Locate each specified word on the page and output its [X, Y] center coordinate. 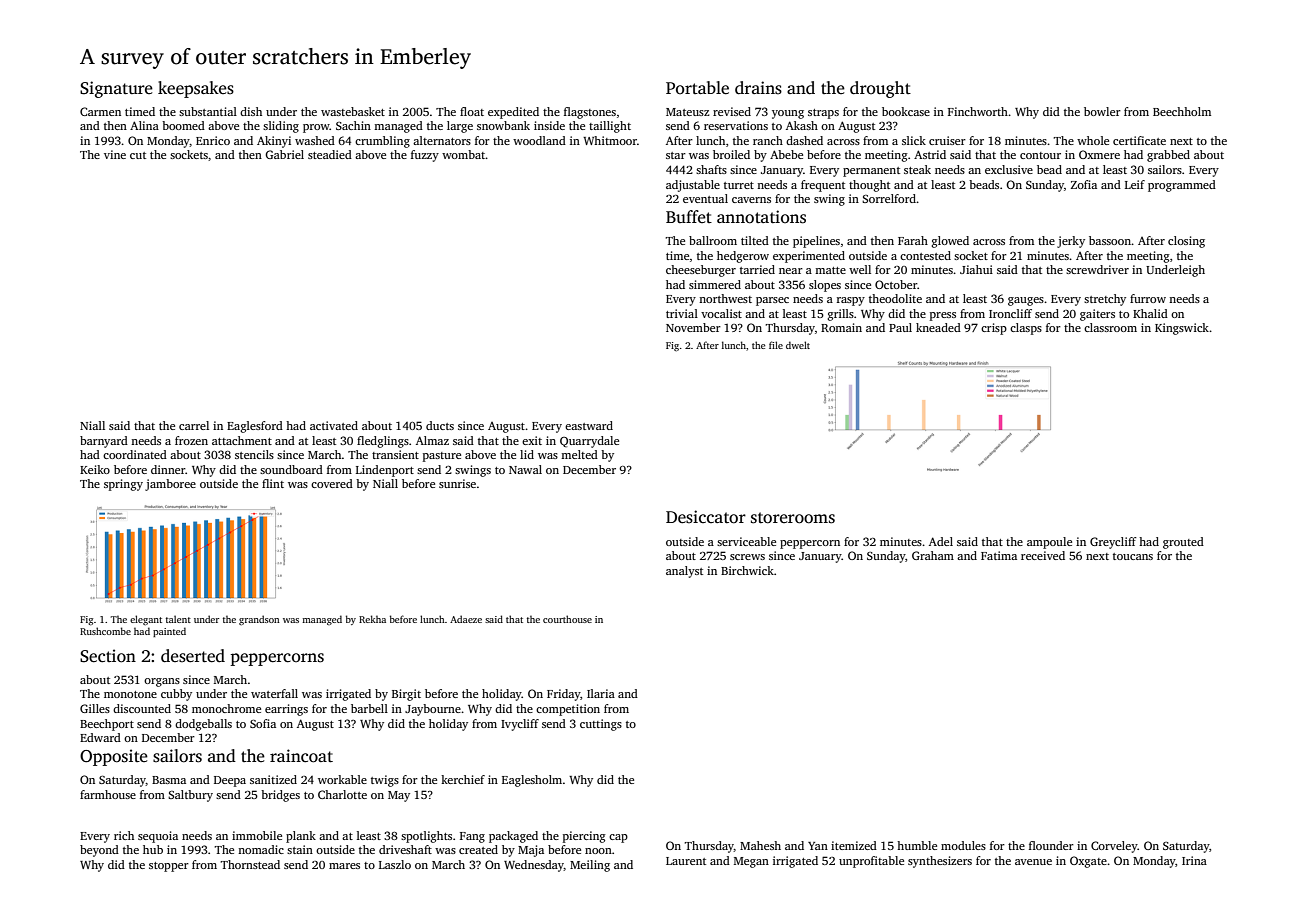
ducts [440, 425]
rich [124, 835]
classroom [1110, 327]
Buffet [689, 216]
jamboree [170, 485]
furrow [1148, 298]
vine [115, 154]
